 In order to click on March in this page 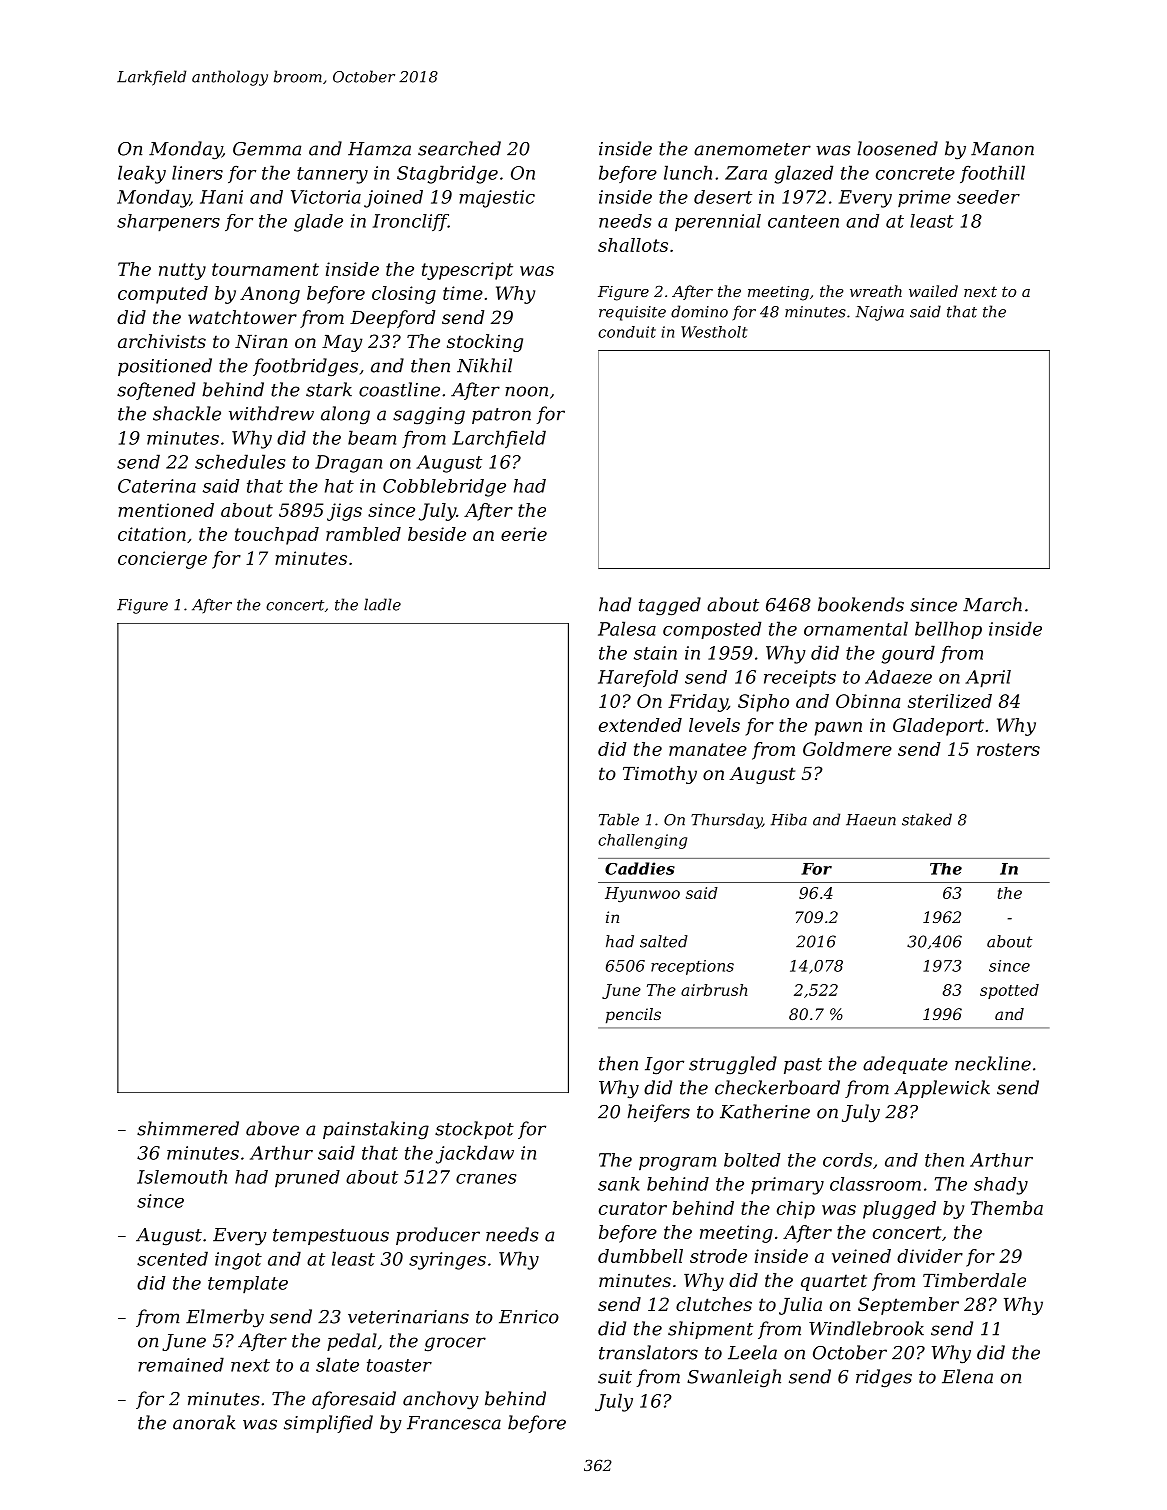, I will do `click(992, 604)`.
